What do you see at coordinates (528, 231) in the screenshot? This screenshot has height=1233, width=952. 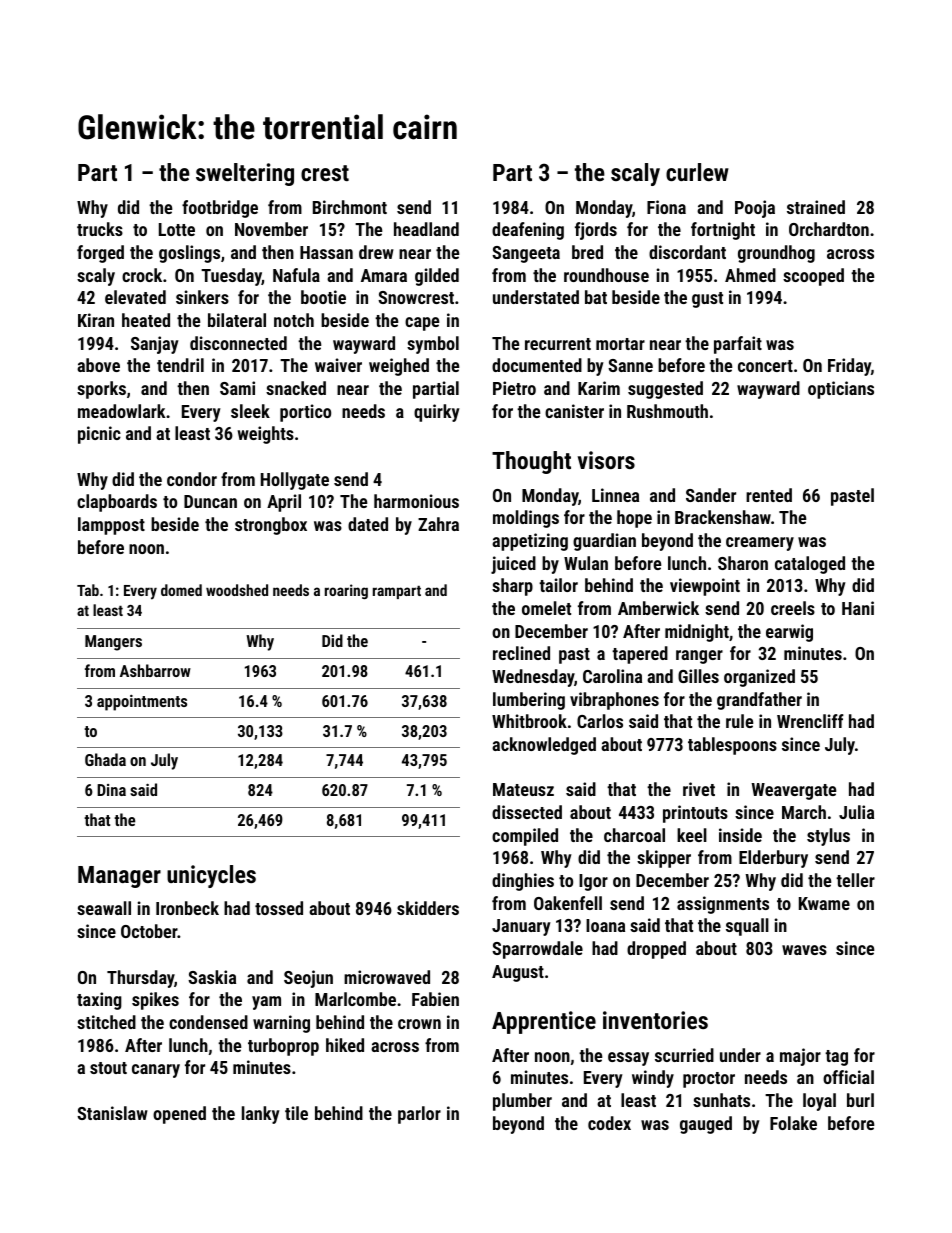 I see `deafening` at bounding box center [528, 231].
